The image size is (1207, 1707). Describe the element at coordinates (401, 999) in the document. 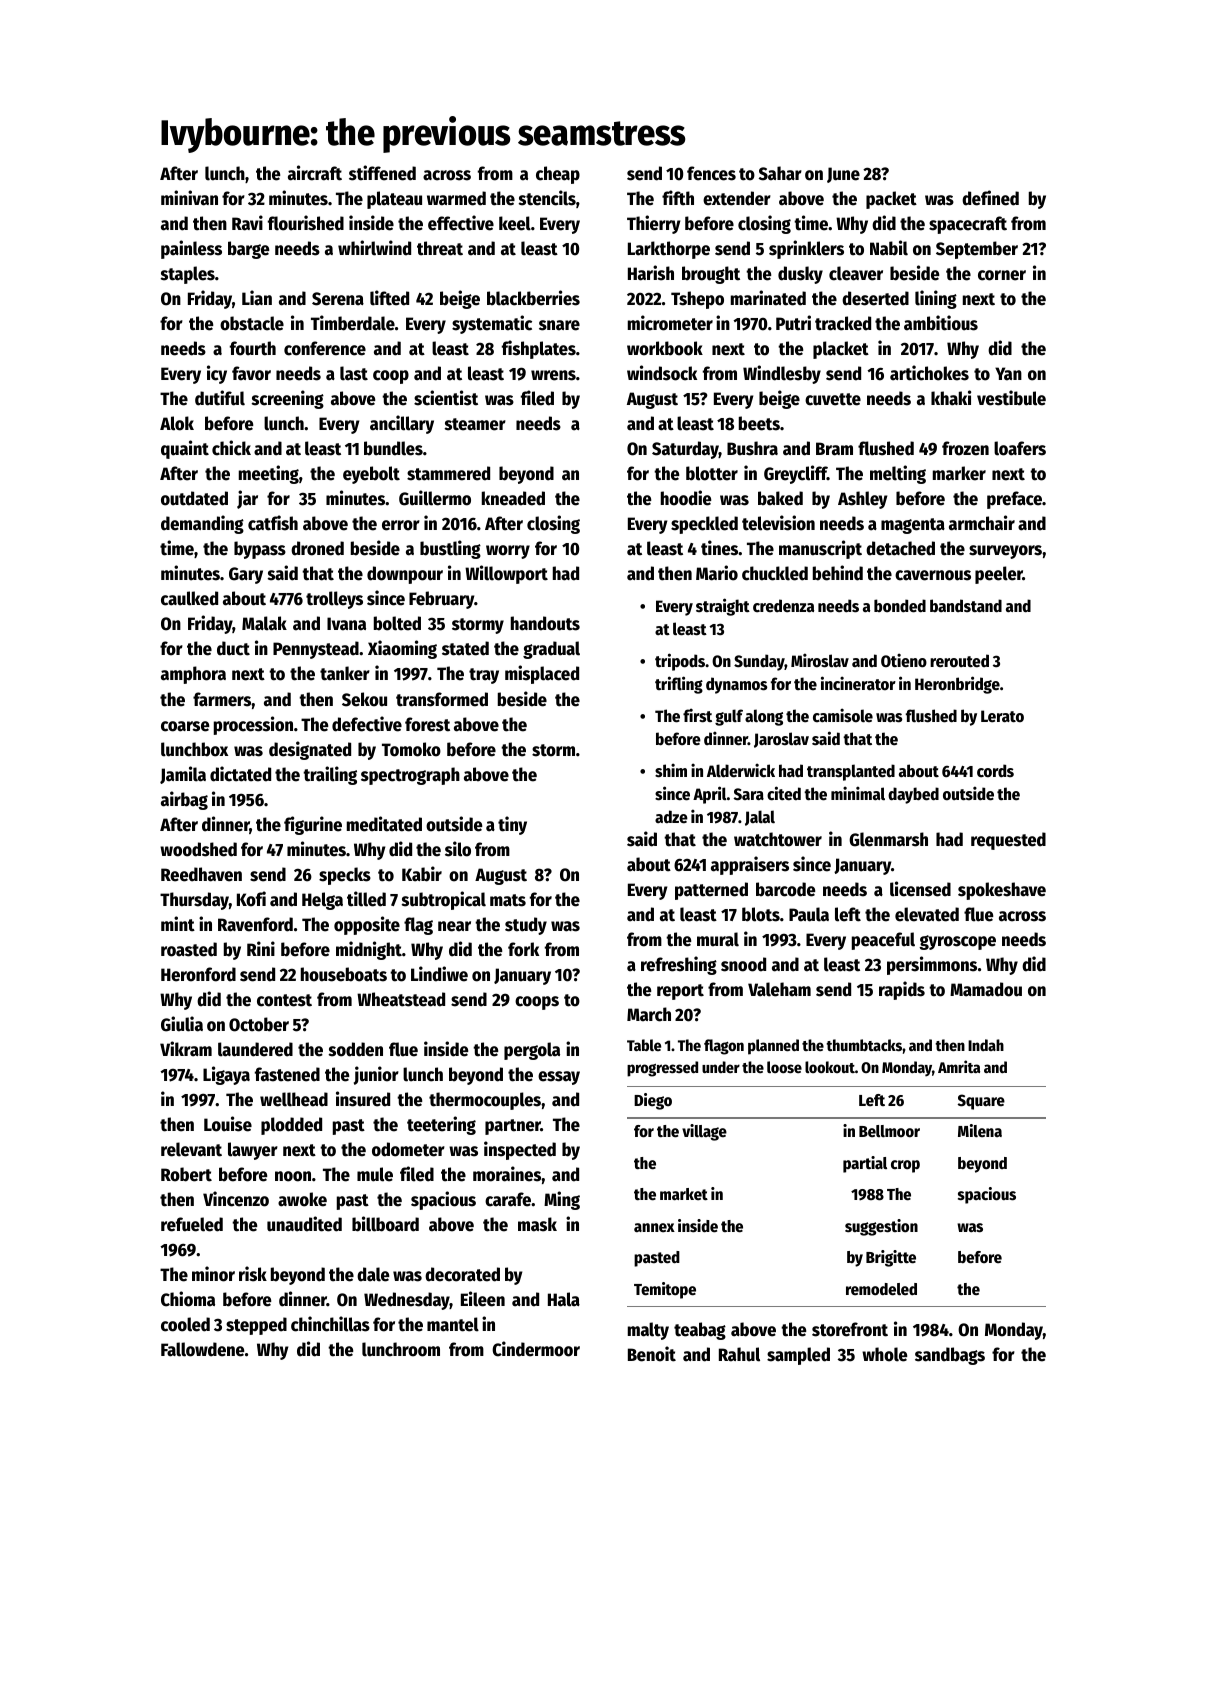

I see `Wheatstead` at that location.
